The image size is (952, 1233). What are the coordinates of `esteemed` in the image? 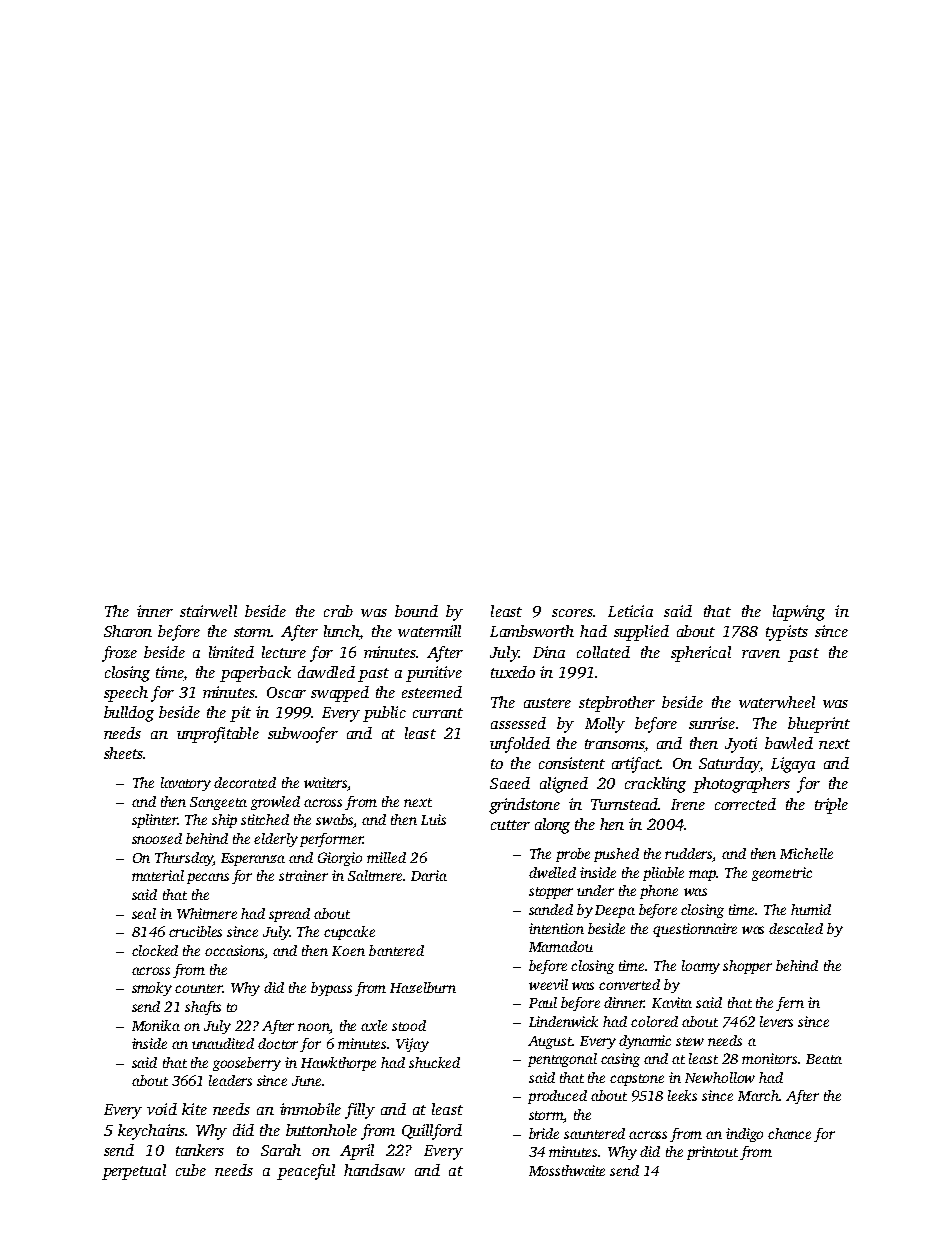 It's located at (432, 692).
